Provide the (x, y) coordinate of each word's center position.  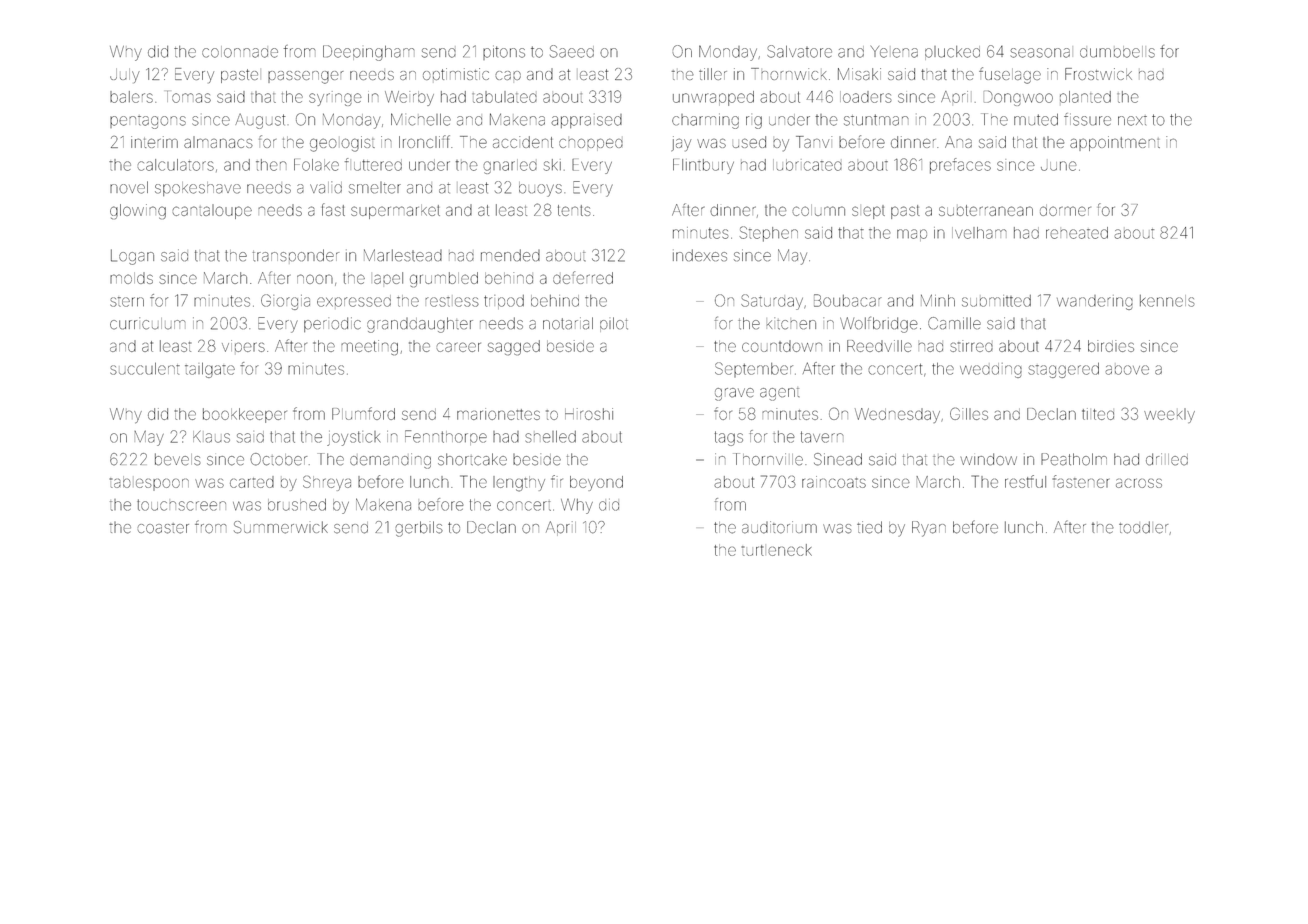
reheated (1077, 233)
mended (510, 255)
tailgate (210, 370)
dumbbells (1117, 52)
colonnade (240, 52)
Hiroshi (589, 414)
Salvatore (799, 51)
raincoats (834, 482)
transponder (296, 255)
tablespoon (149, 483)
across (1139, 483)
